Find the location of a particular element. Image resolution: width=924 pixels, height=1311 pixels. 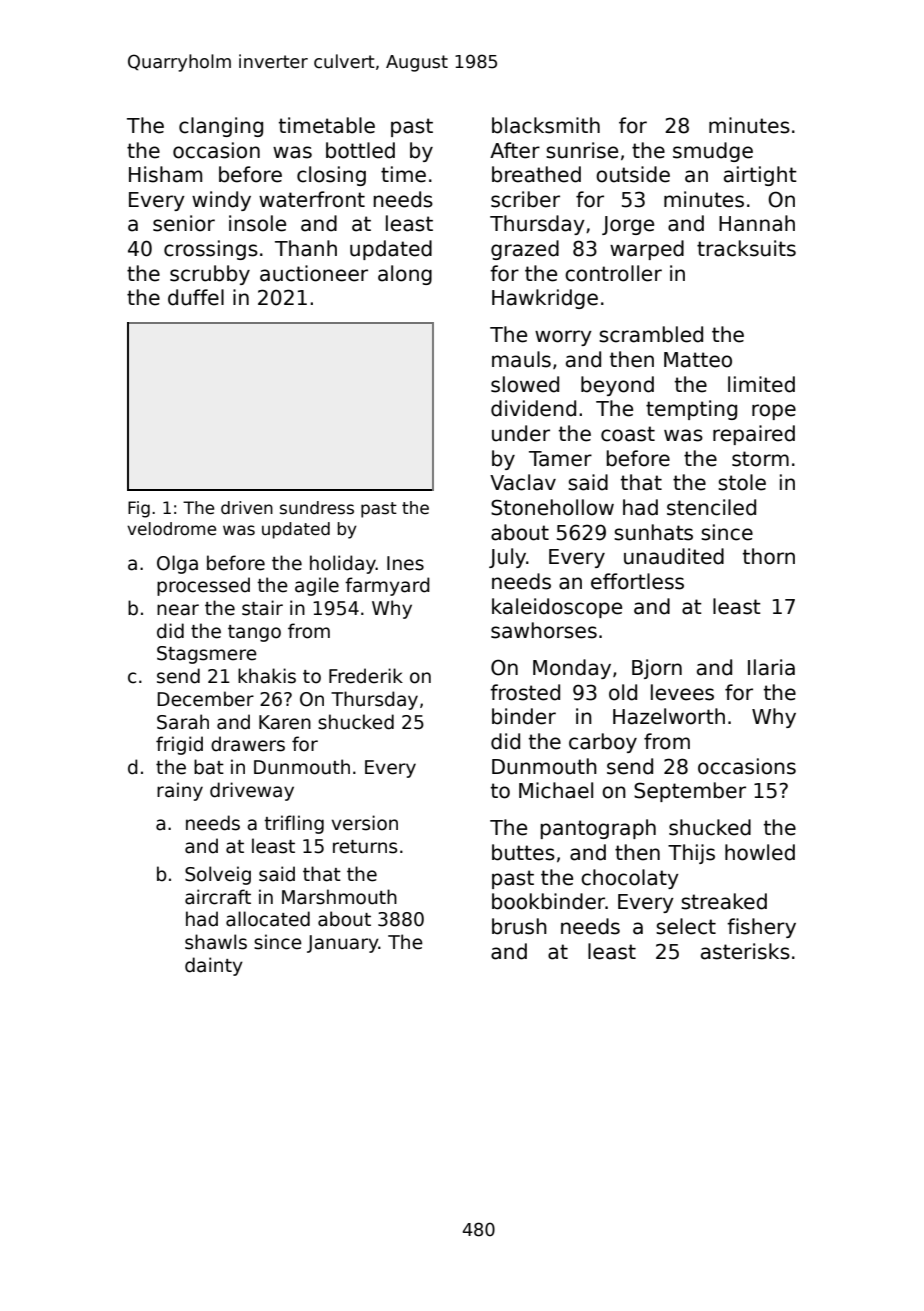

sundress is located at coordinates (317, 508).
